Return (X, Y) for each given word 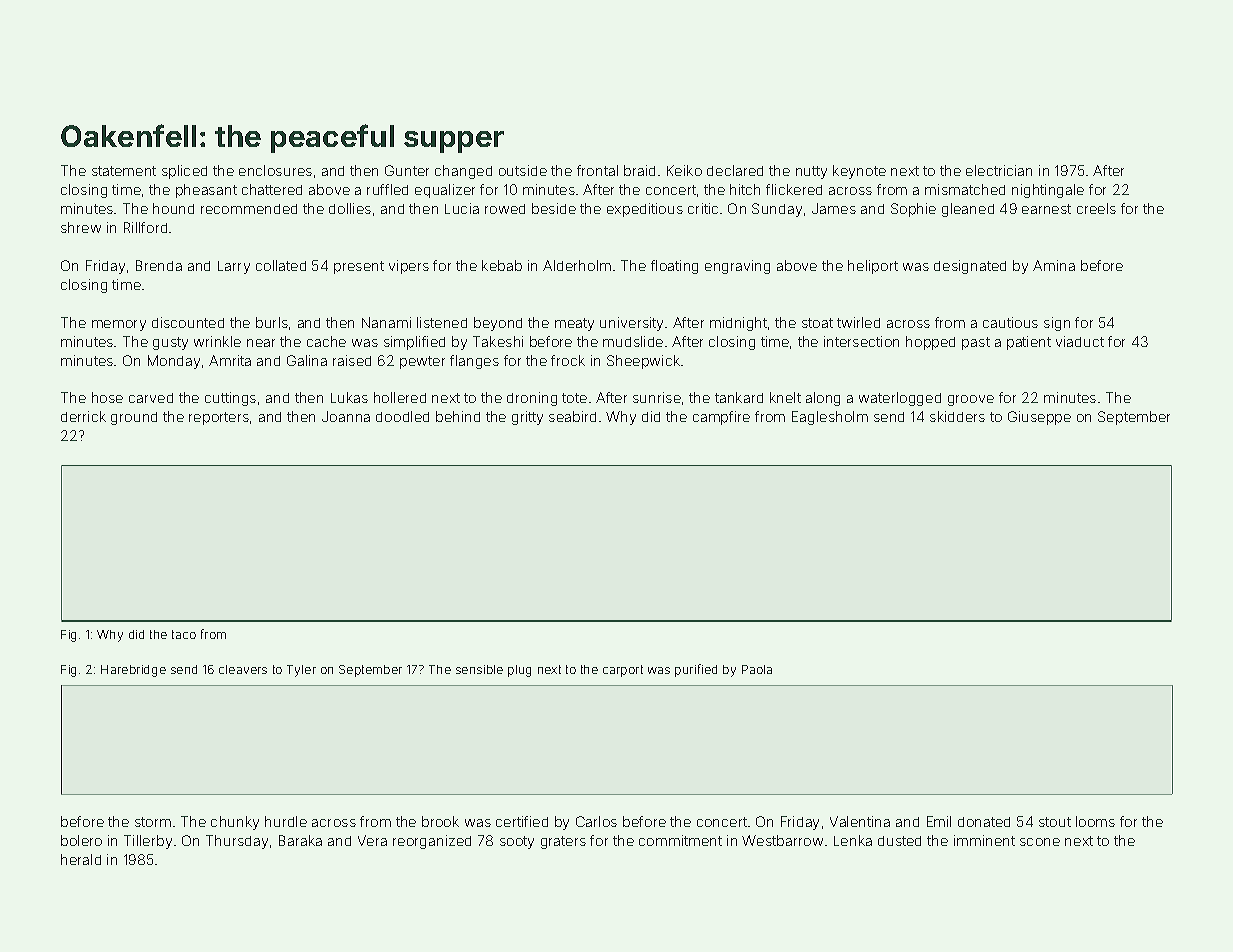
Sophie (913, 210)
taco (184, 634)
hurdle (286, 821)
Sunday (777, 210)
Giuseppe (1039, 418)
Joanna (346, 416)
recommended (249, 209)
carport (623, 671)
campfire (721, 418)
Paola (757, 669)
